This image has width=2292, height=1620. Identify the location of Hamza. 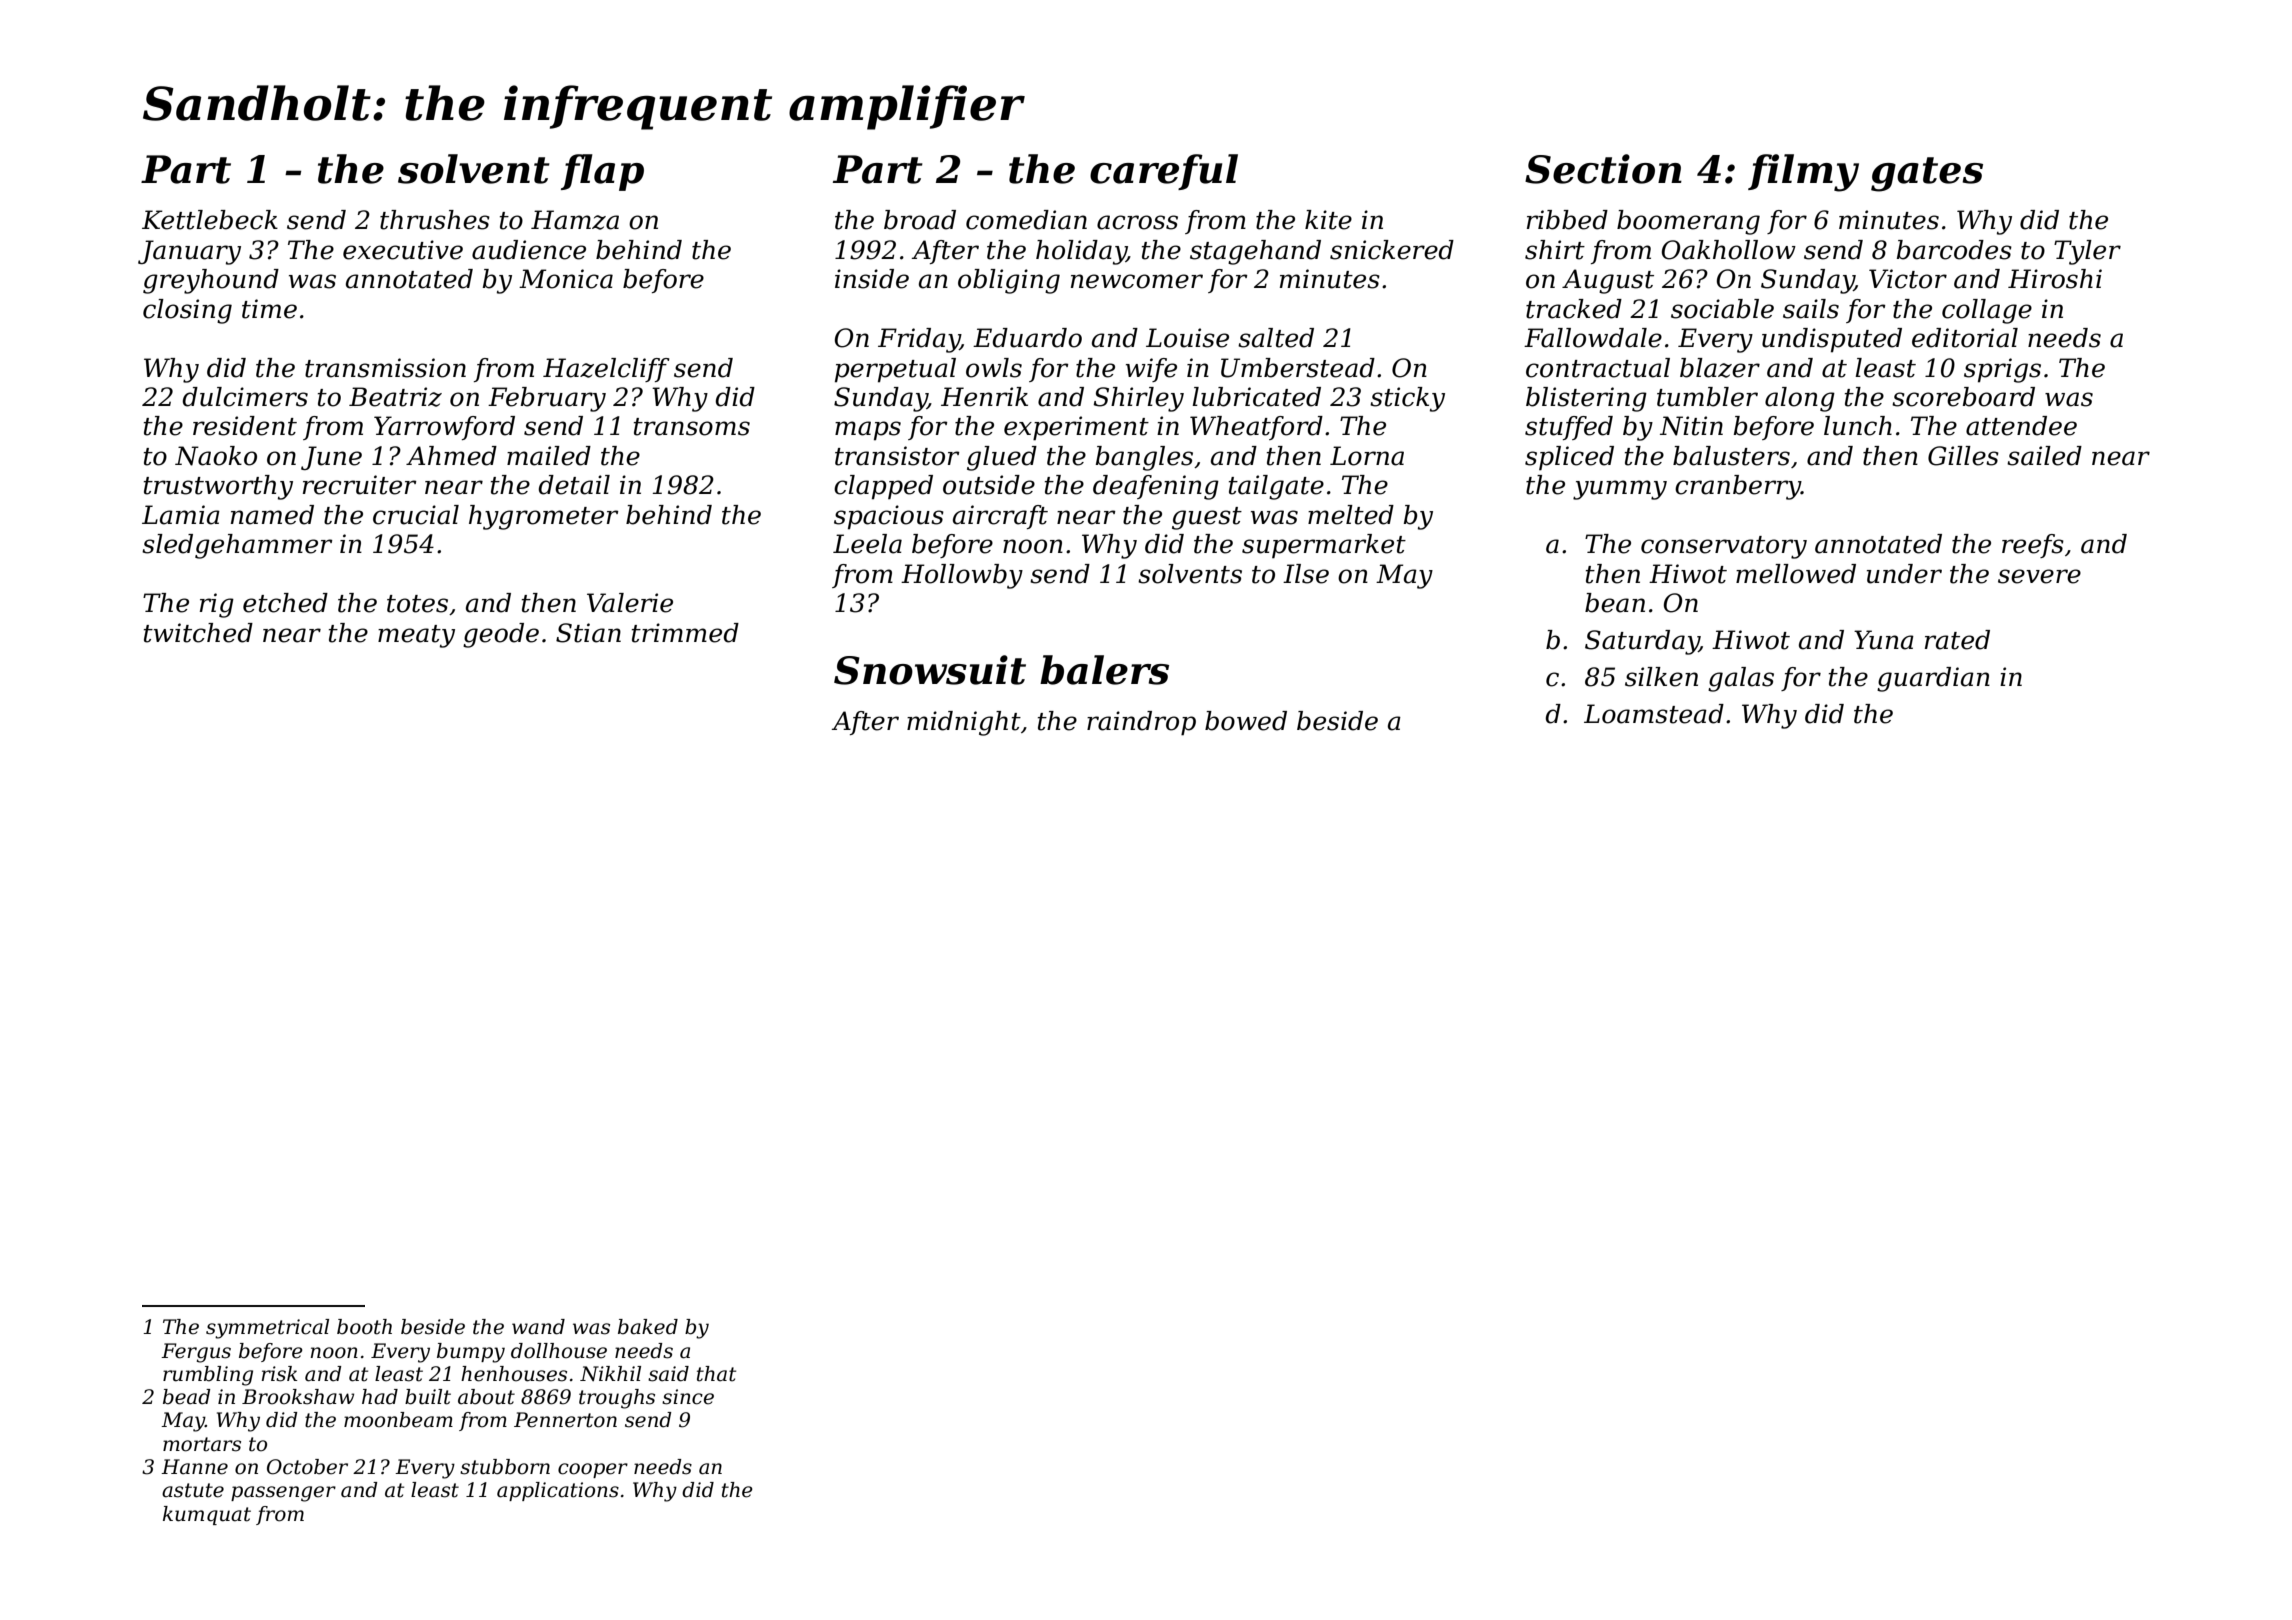
(575, 220).
